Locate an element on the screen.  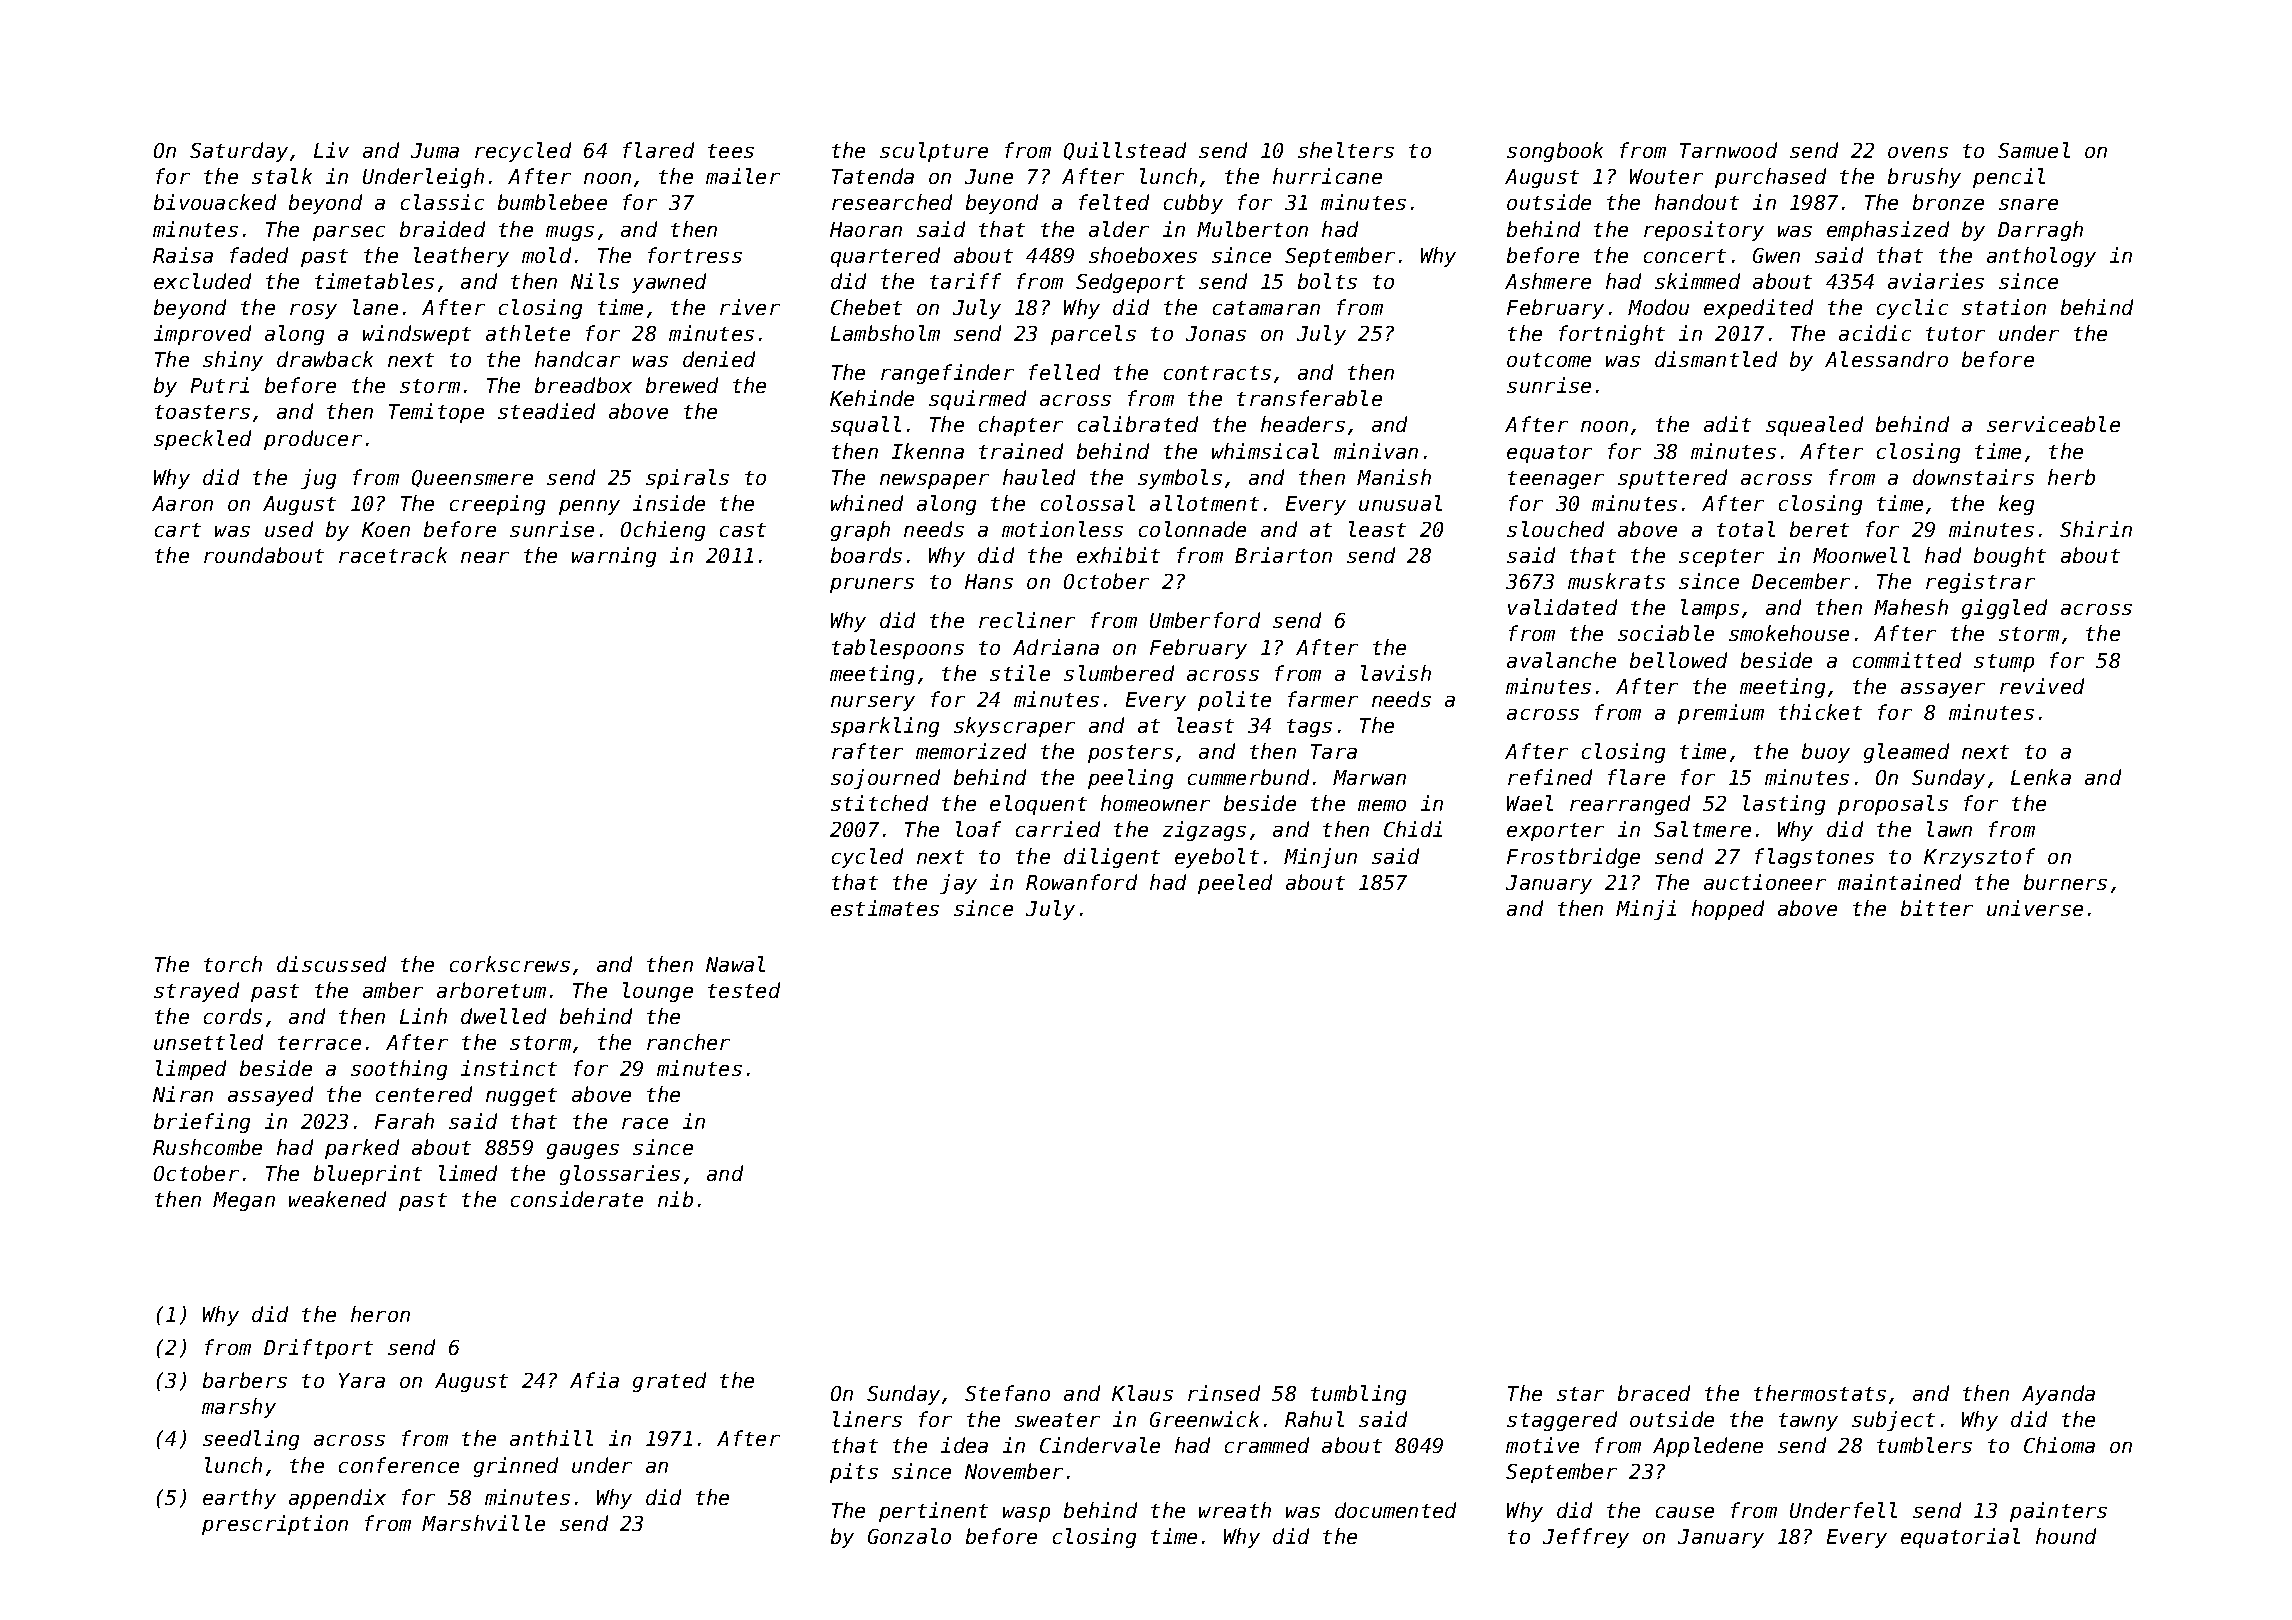
faded is located at coordinates (259, 255).
